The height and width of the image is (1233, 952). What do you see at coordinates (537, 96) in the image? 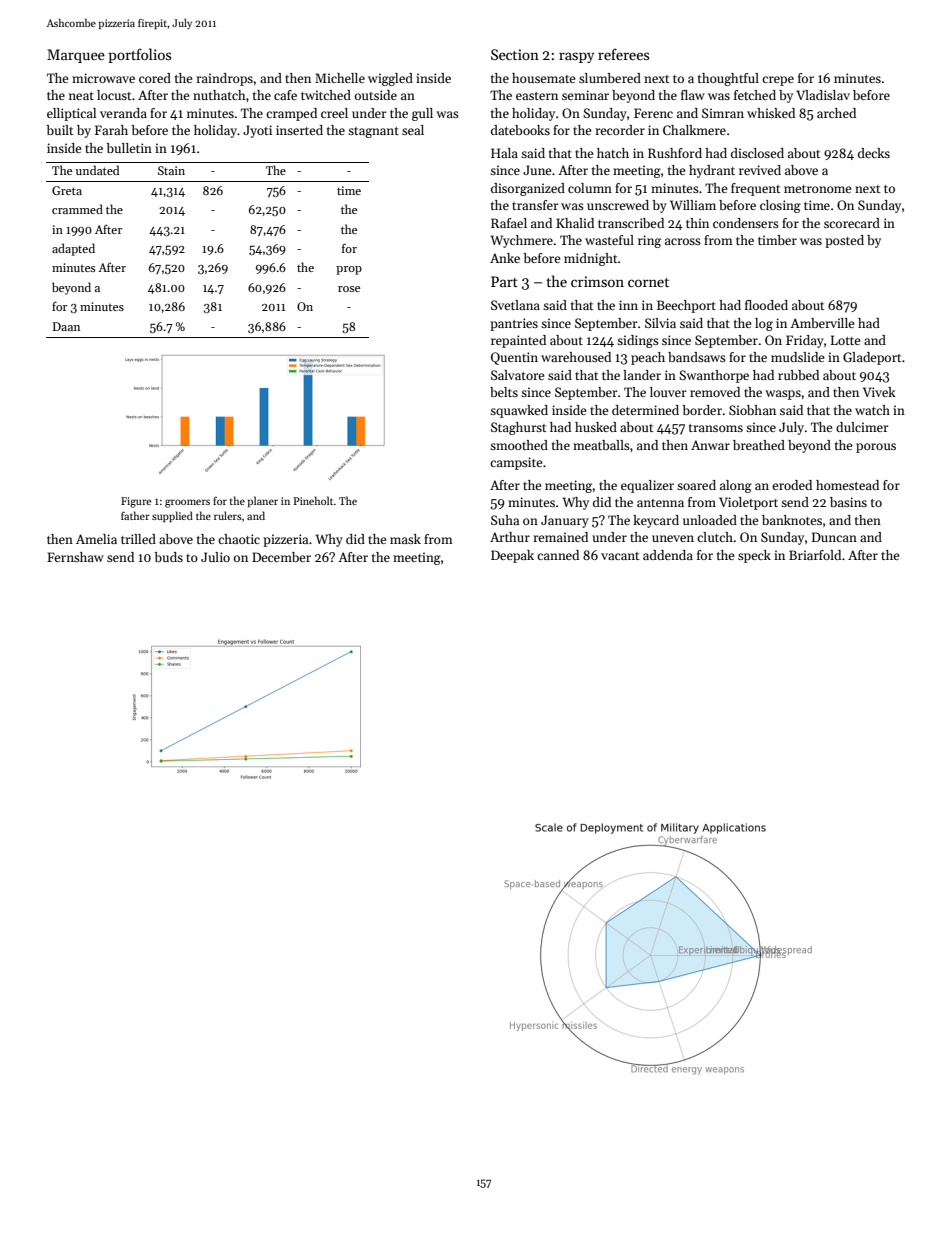
I see `eastern` at bounding box center [537, 96].
